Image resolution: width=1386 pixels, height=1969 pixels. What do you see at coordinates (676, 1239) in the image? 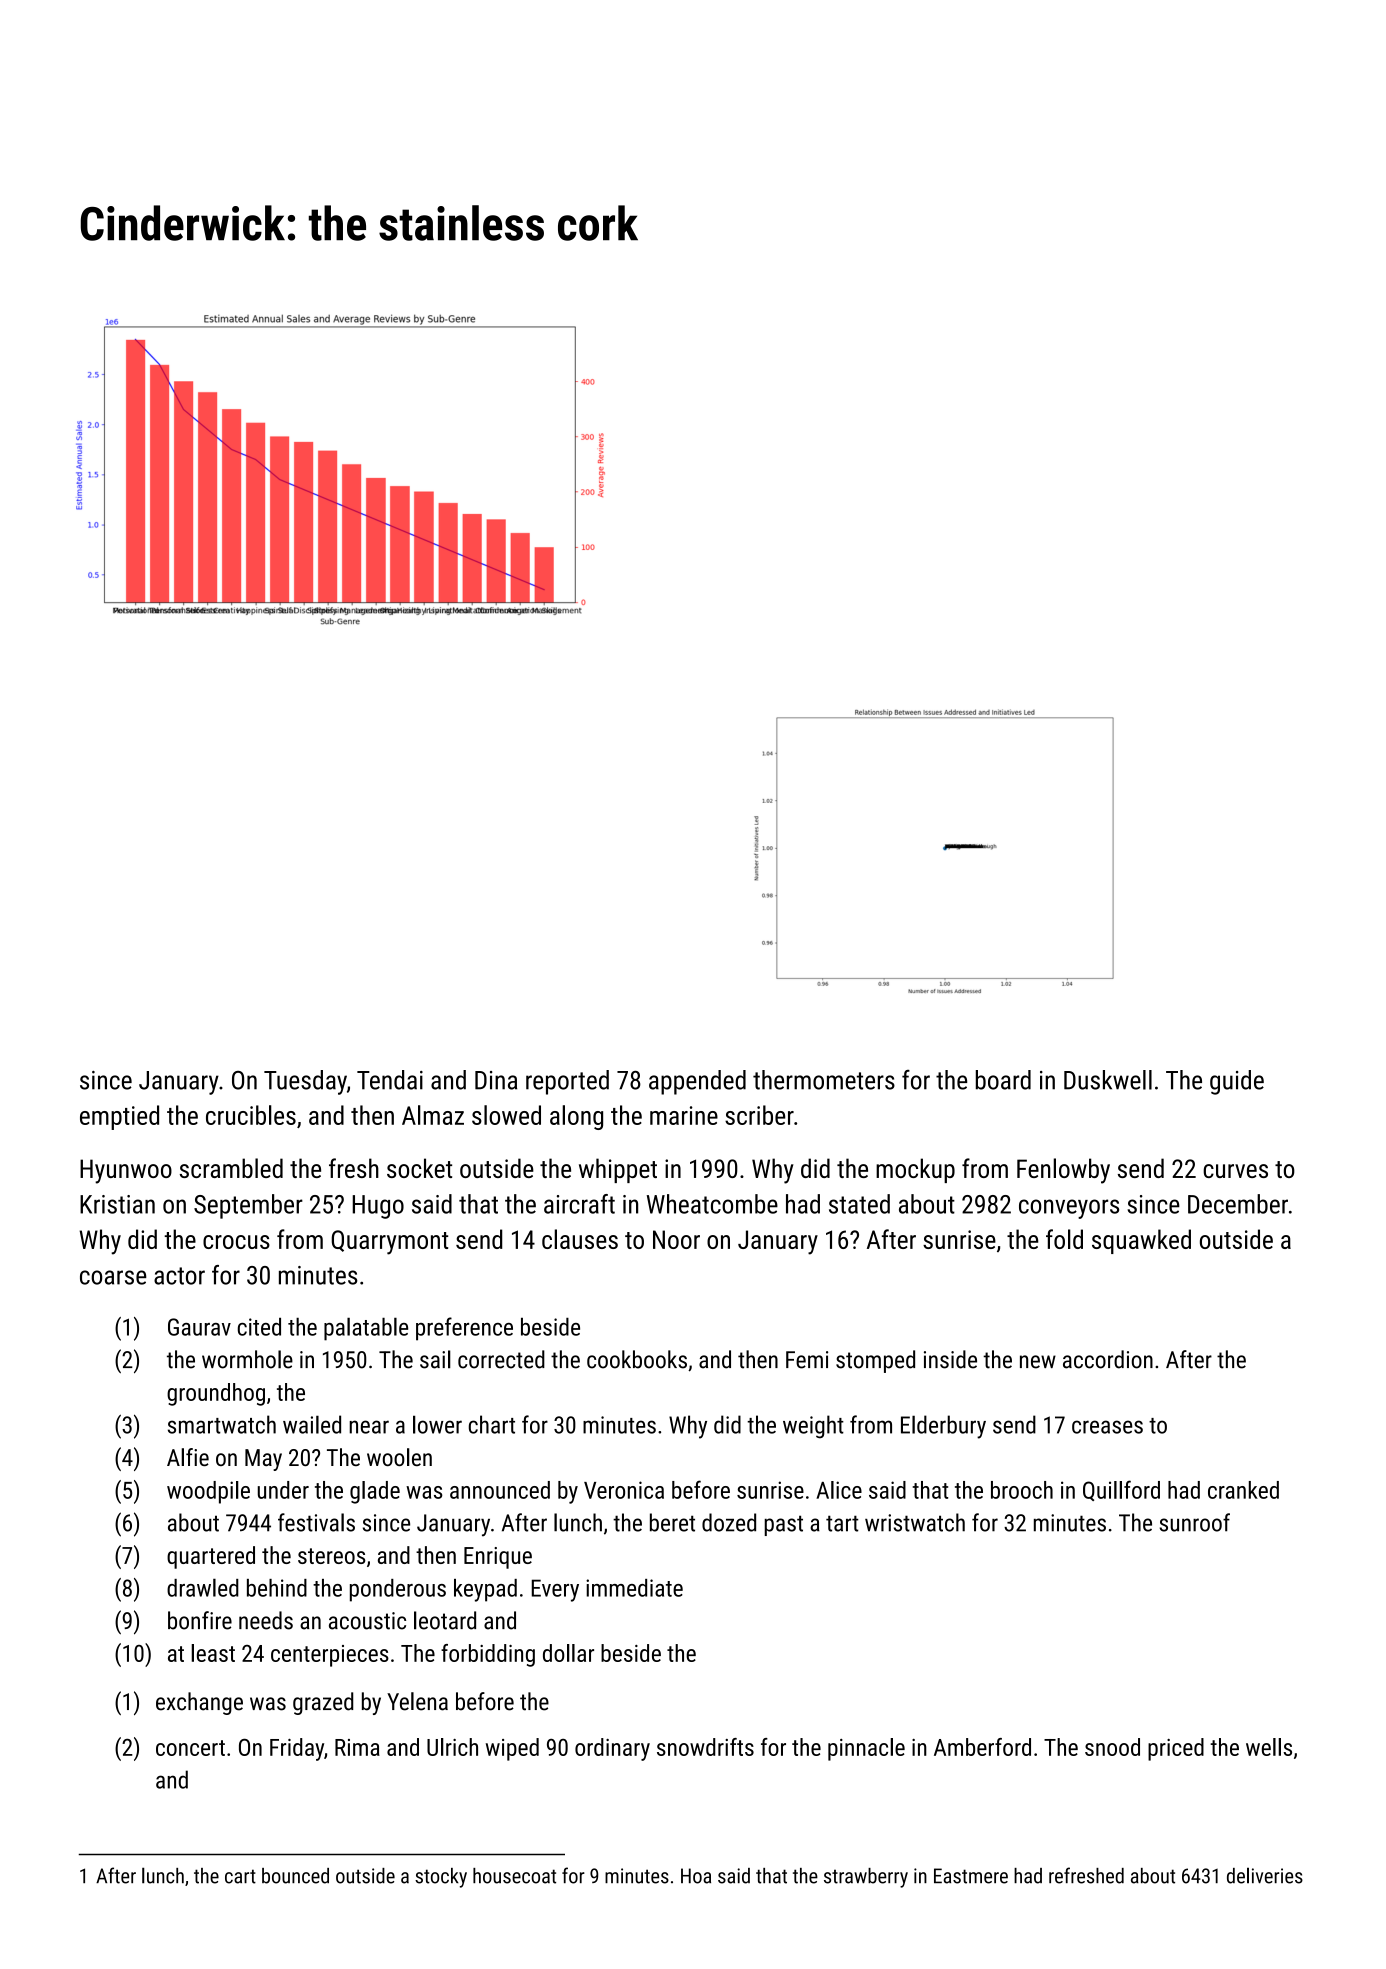
I see `Noor` at bounding box center [676, 1239].
